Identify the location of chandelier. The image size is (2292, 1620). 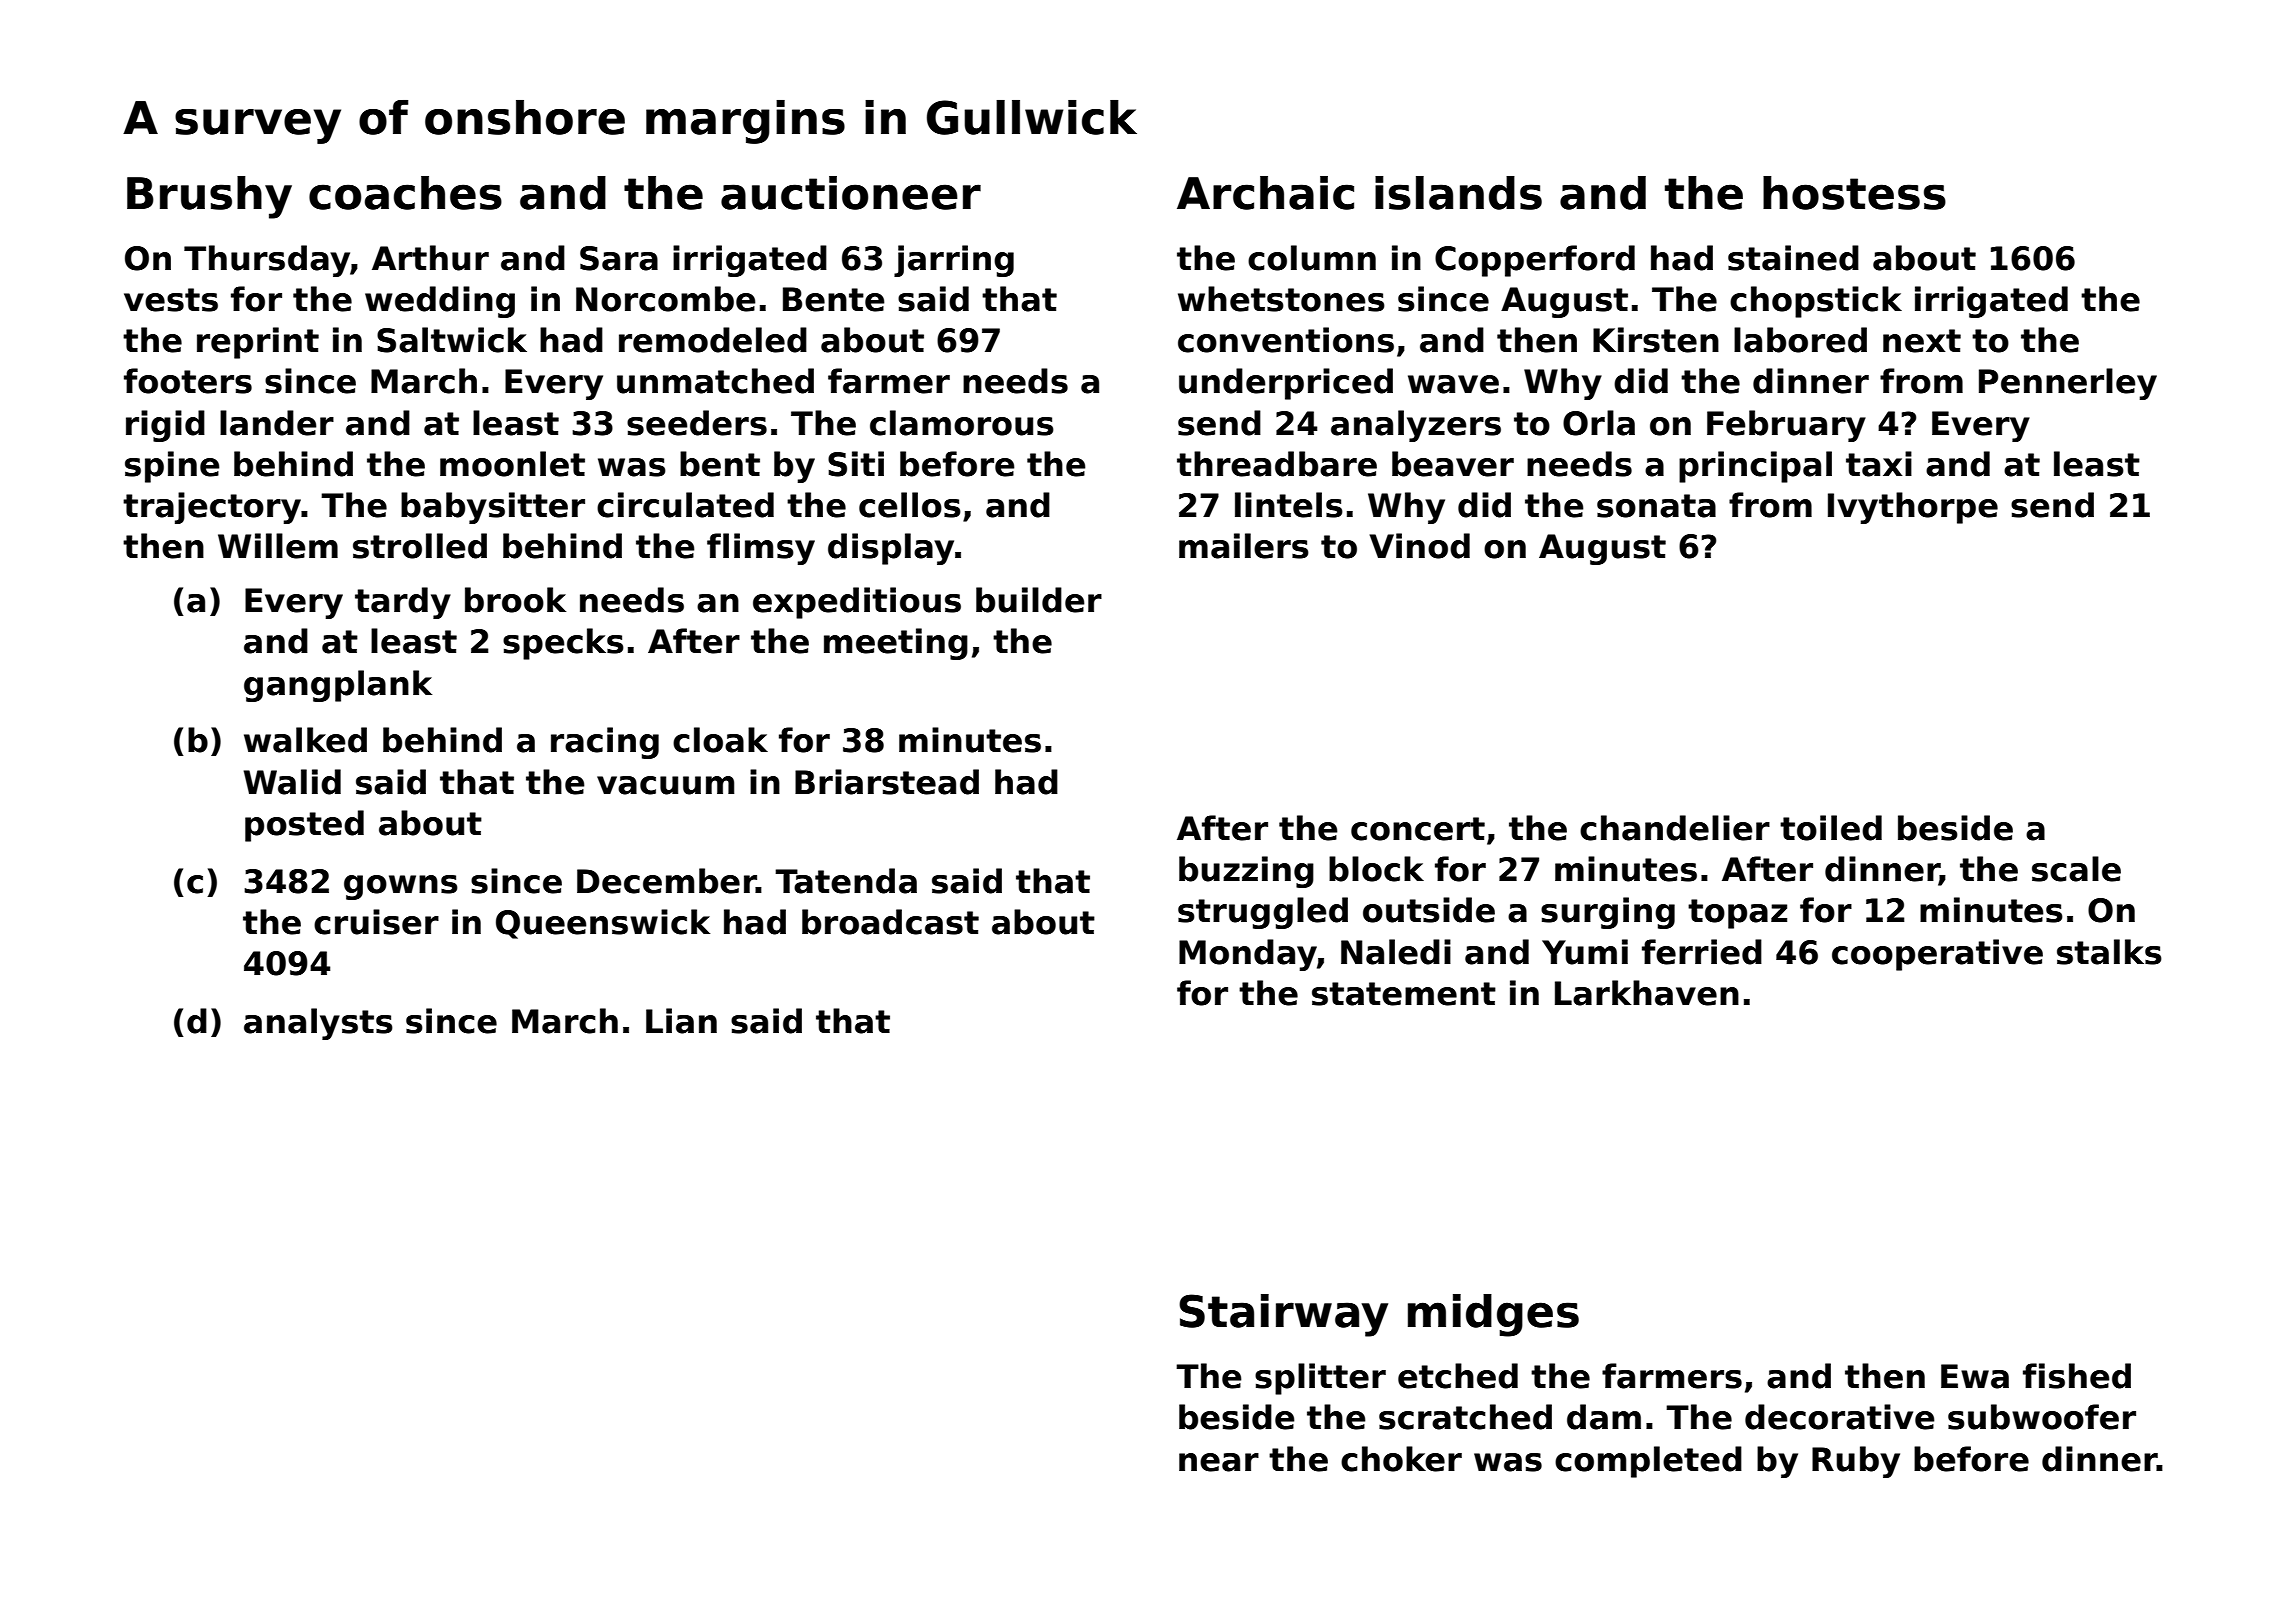
(1675, 828).
